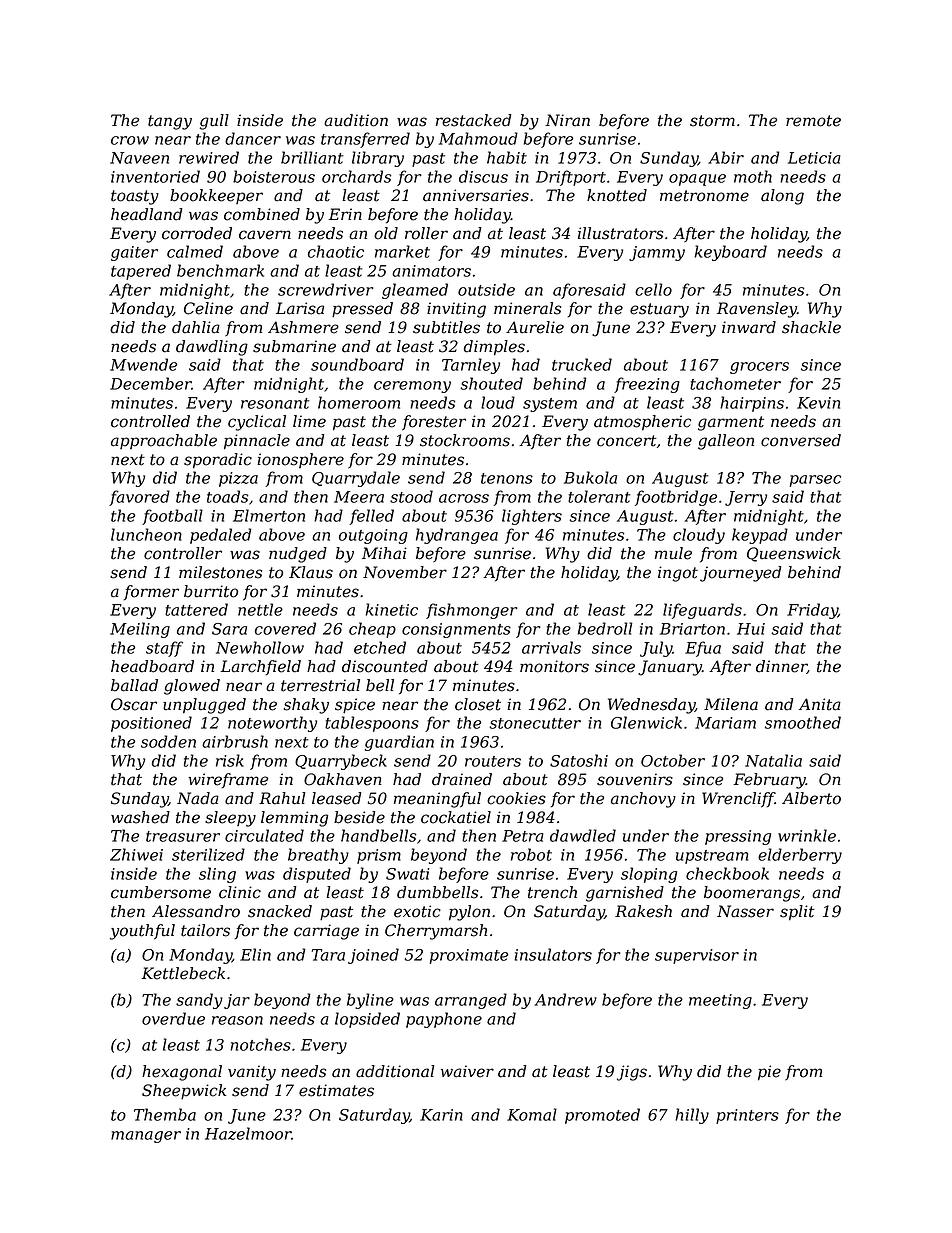  What do you see at coordinates (769, 1073) in the document?
I see `pie` at bounding box center [769, 1073].
